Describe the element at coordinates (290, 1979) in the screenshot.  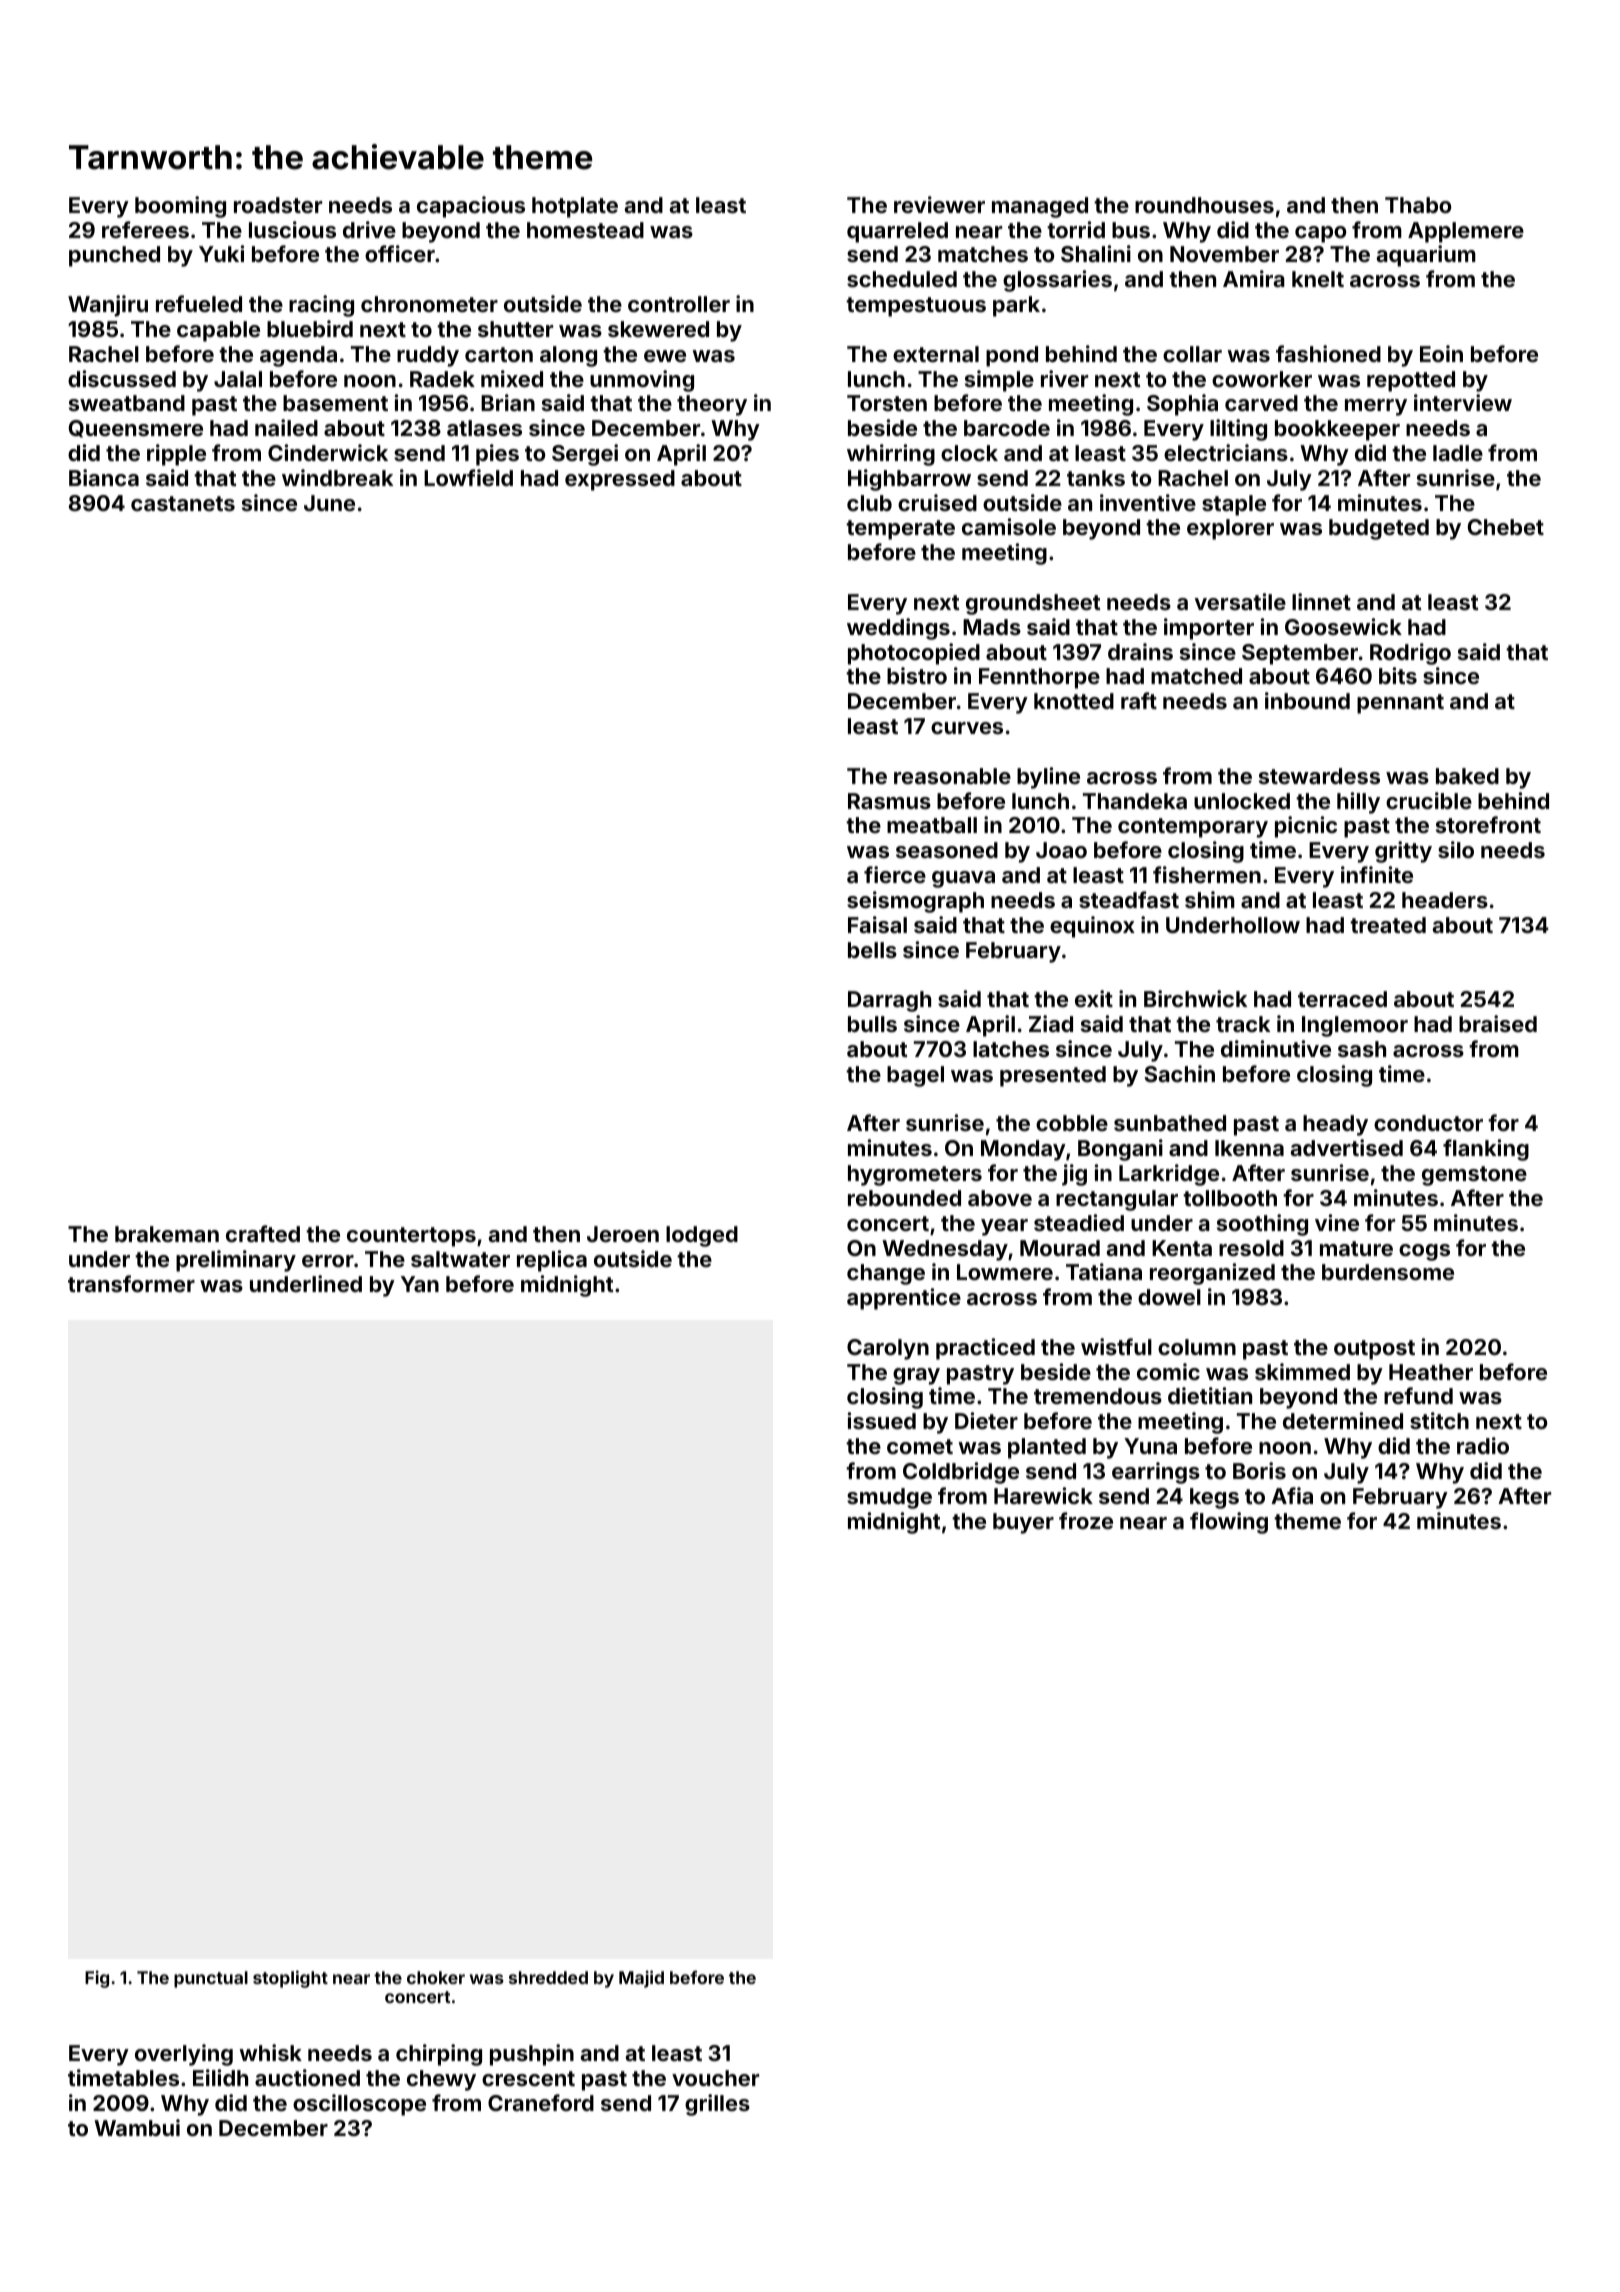
I see `stoplight` at that location.
